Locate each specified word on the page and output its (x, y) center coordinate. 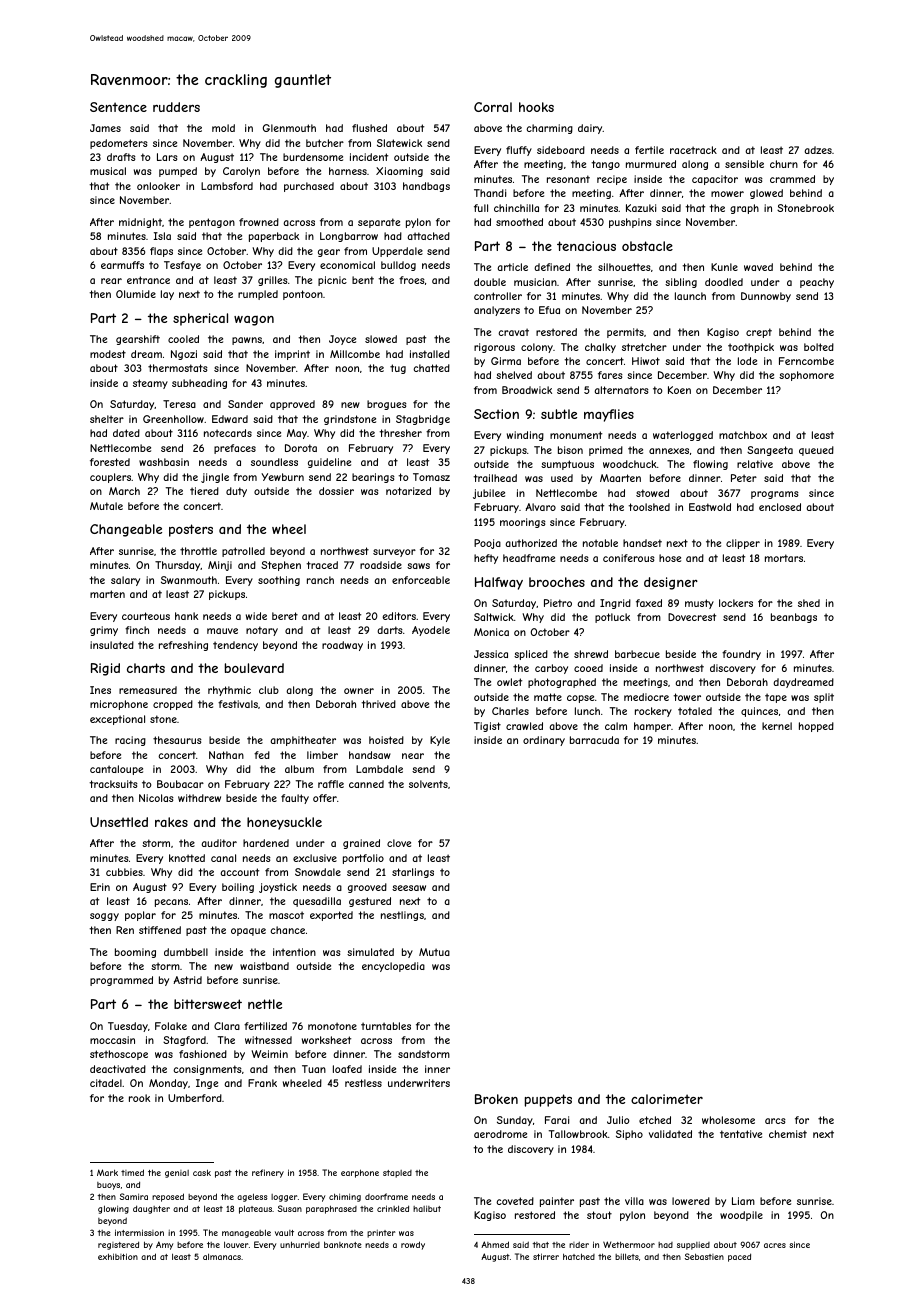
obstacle (647, 246)
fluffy (519, 151)
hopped (816, 727)
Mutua (434, 952)
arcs (775, 1121)
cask (202, 1172)
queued (816, 451)
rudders (176, 107)
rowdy (413, 1245)
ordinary (544, 741)
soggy (104, 917)
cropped (173, 705)
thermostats (178, 368)
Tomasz (431, 477)
